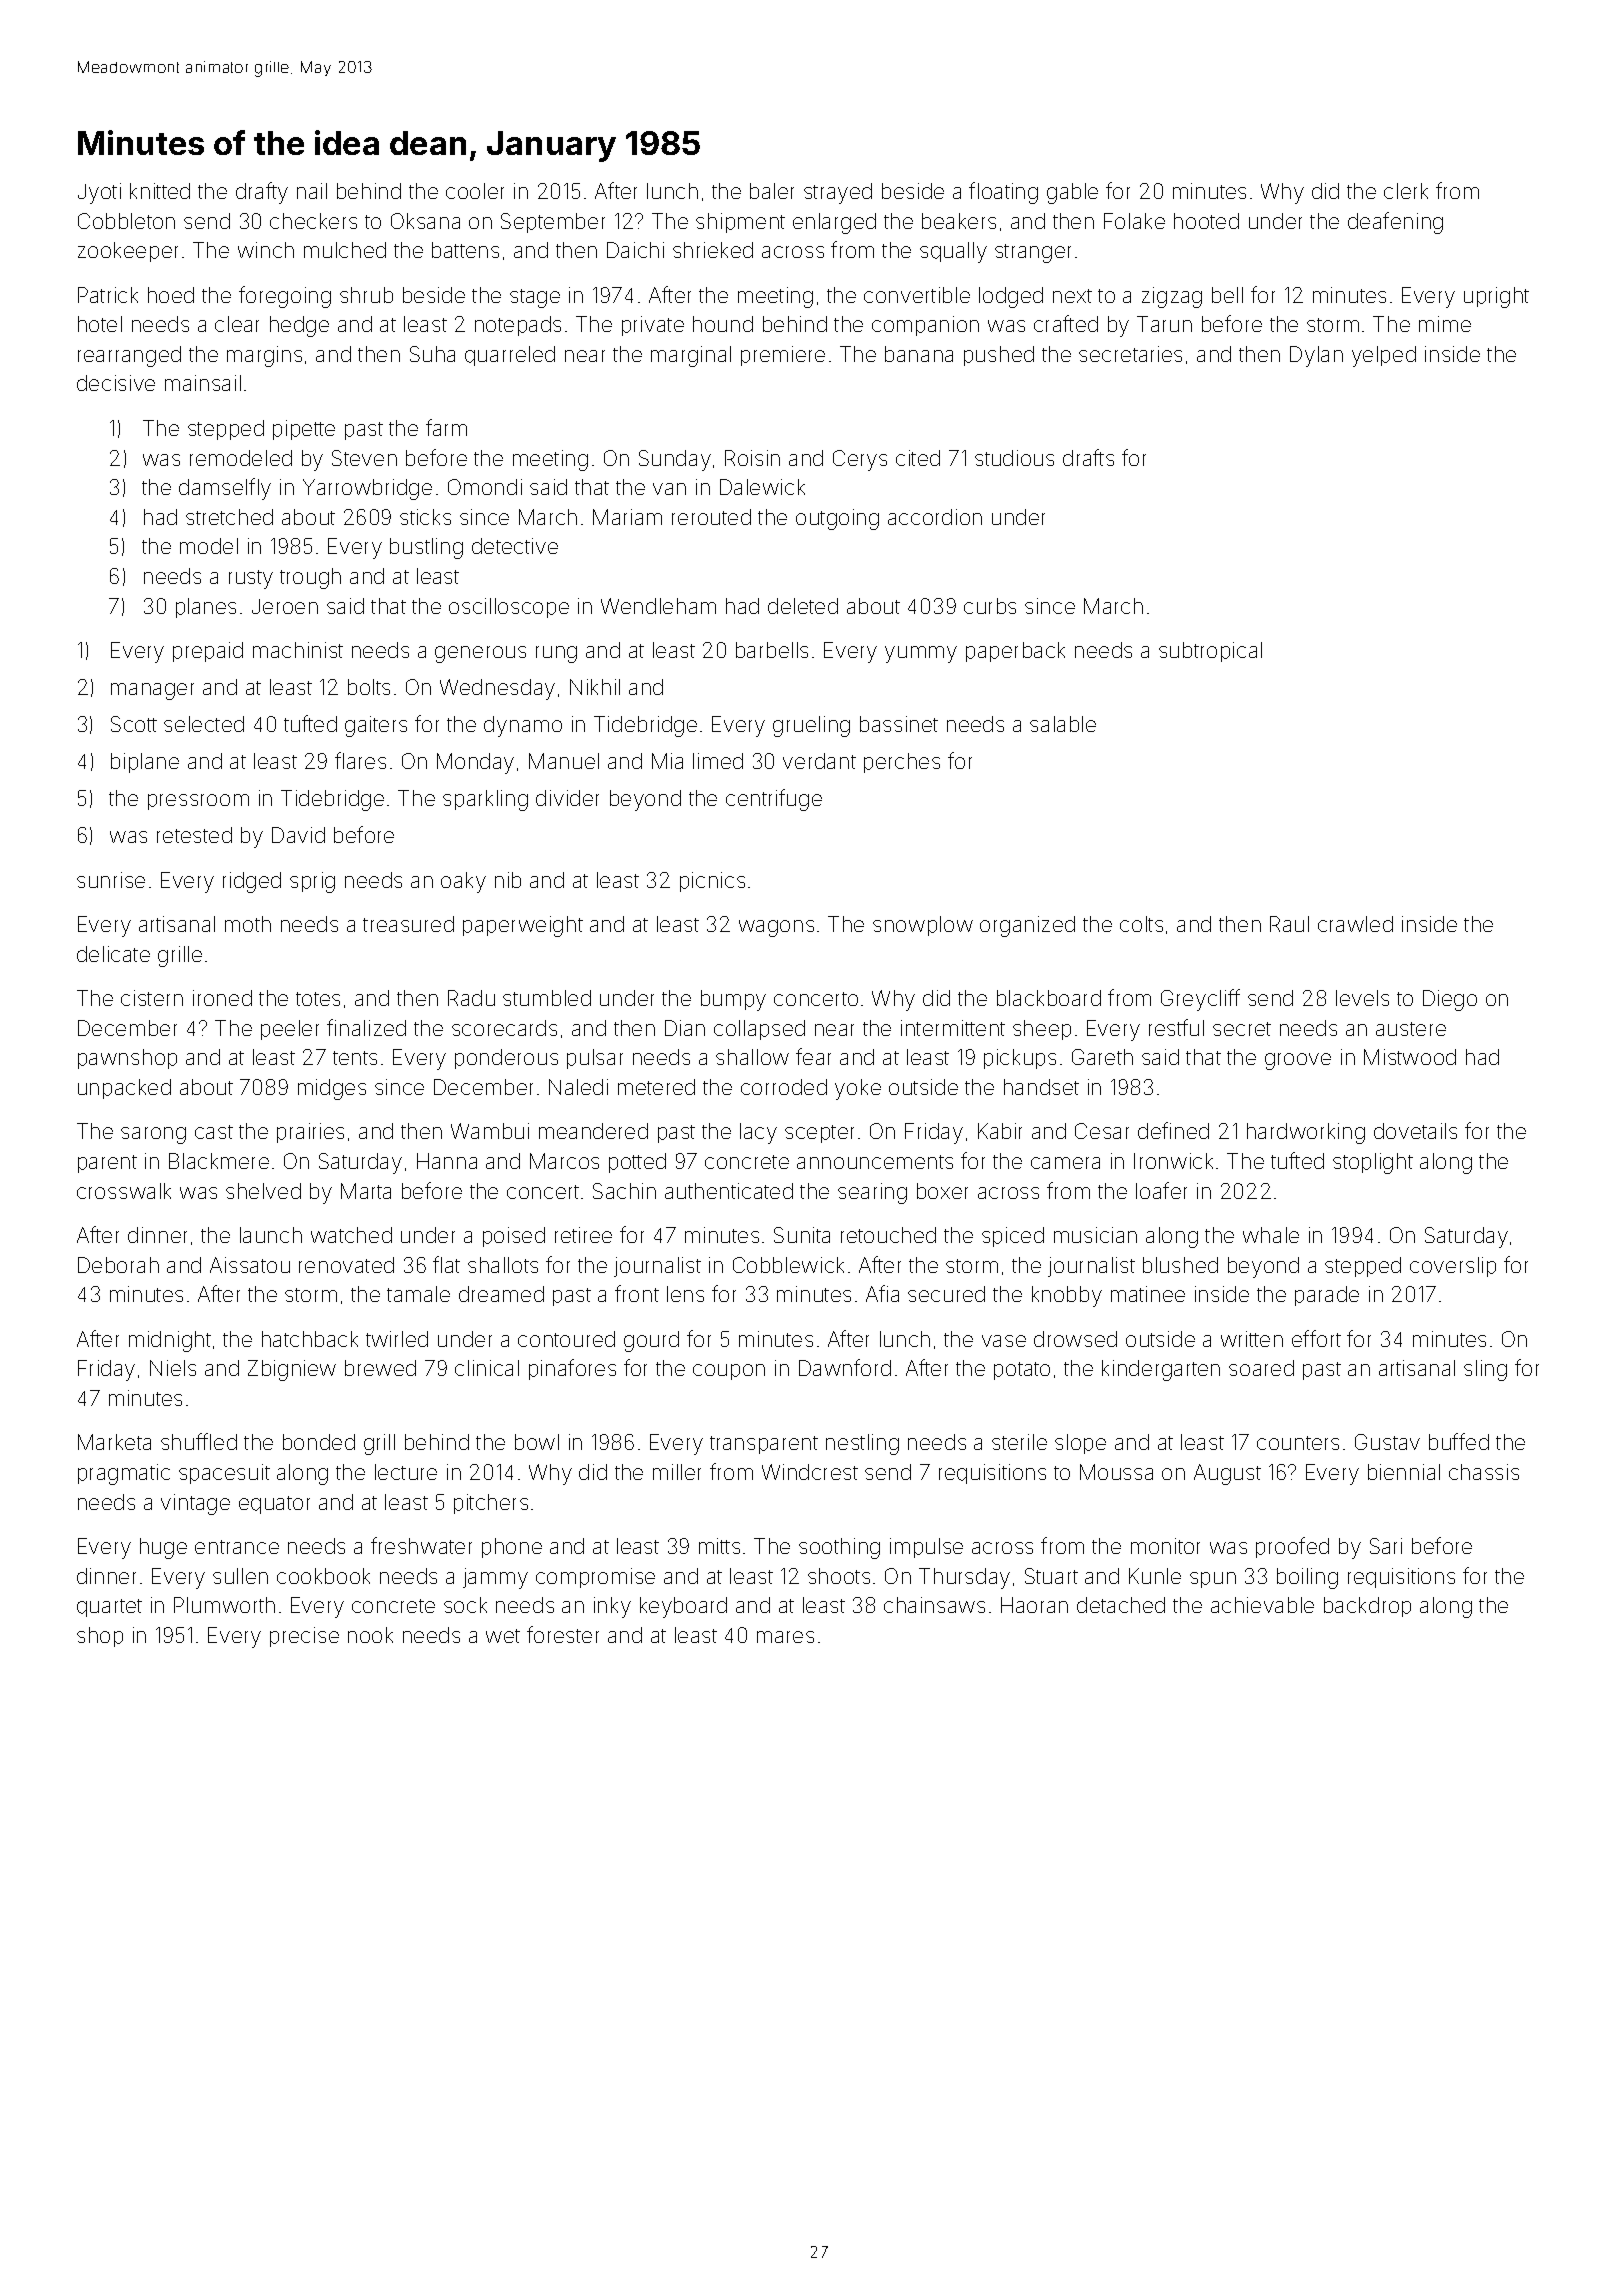 This screenshot has height=2292, width=1620. What do you see at coordinates (1355, 924) in the screenshot?
I see `crawled` at bounding box center [1355, 924].
